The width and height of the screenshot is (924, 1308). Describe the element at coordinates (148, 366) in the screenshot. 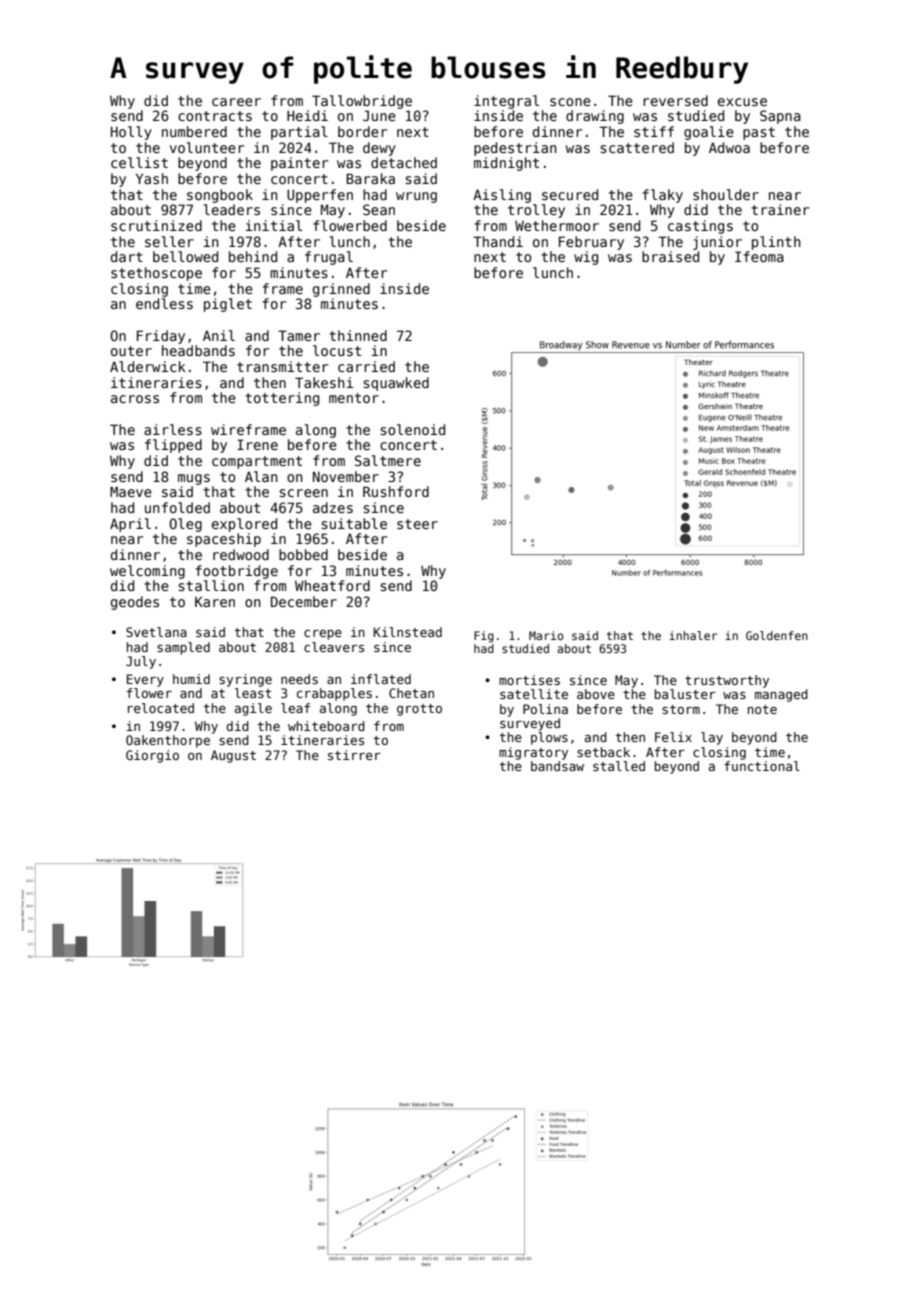

I see `Alderwick` at that location.
